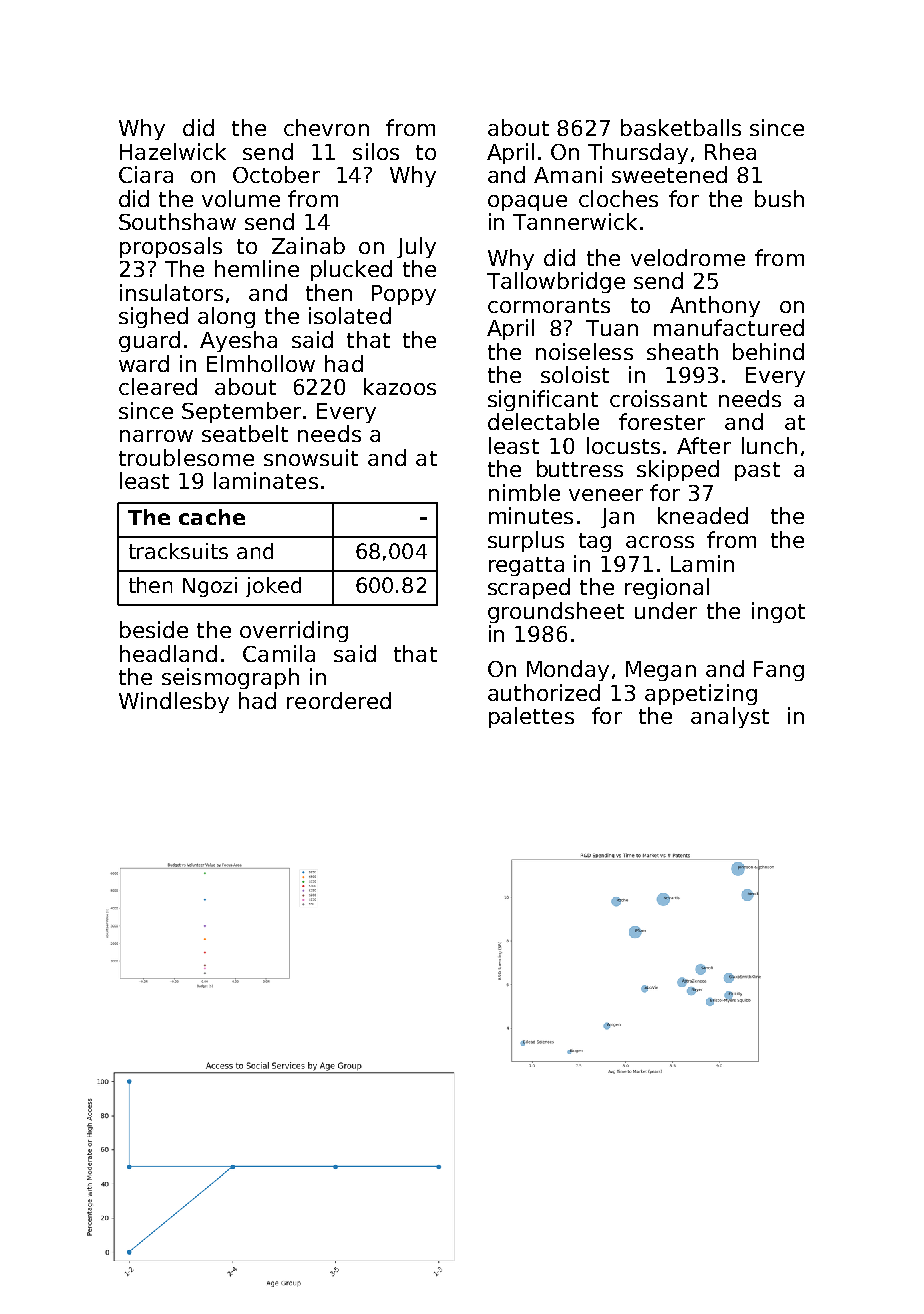  What do you see at coordinates (531, 515) in the screenshot?
I see `minutes` at bounding box center [531, 515].
